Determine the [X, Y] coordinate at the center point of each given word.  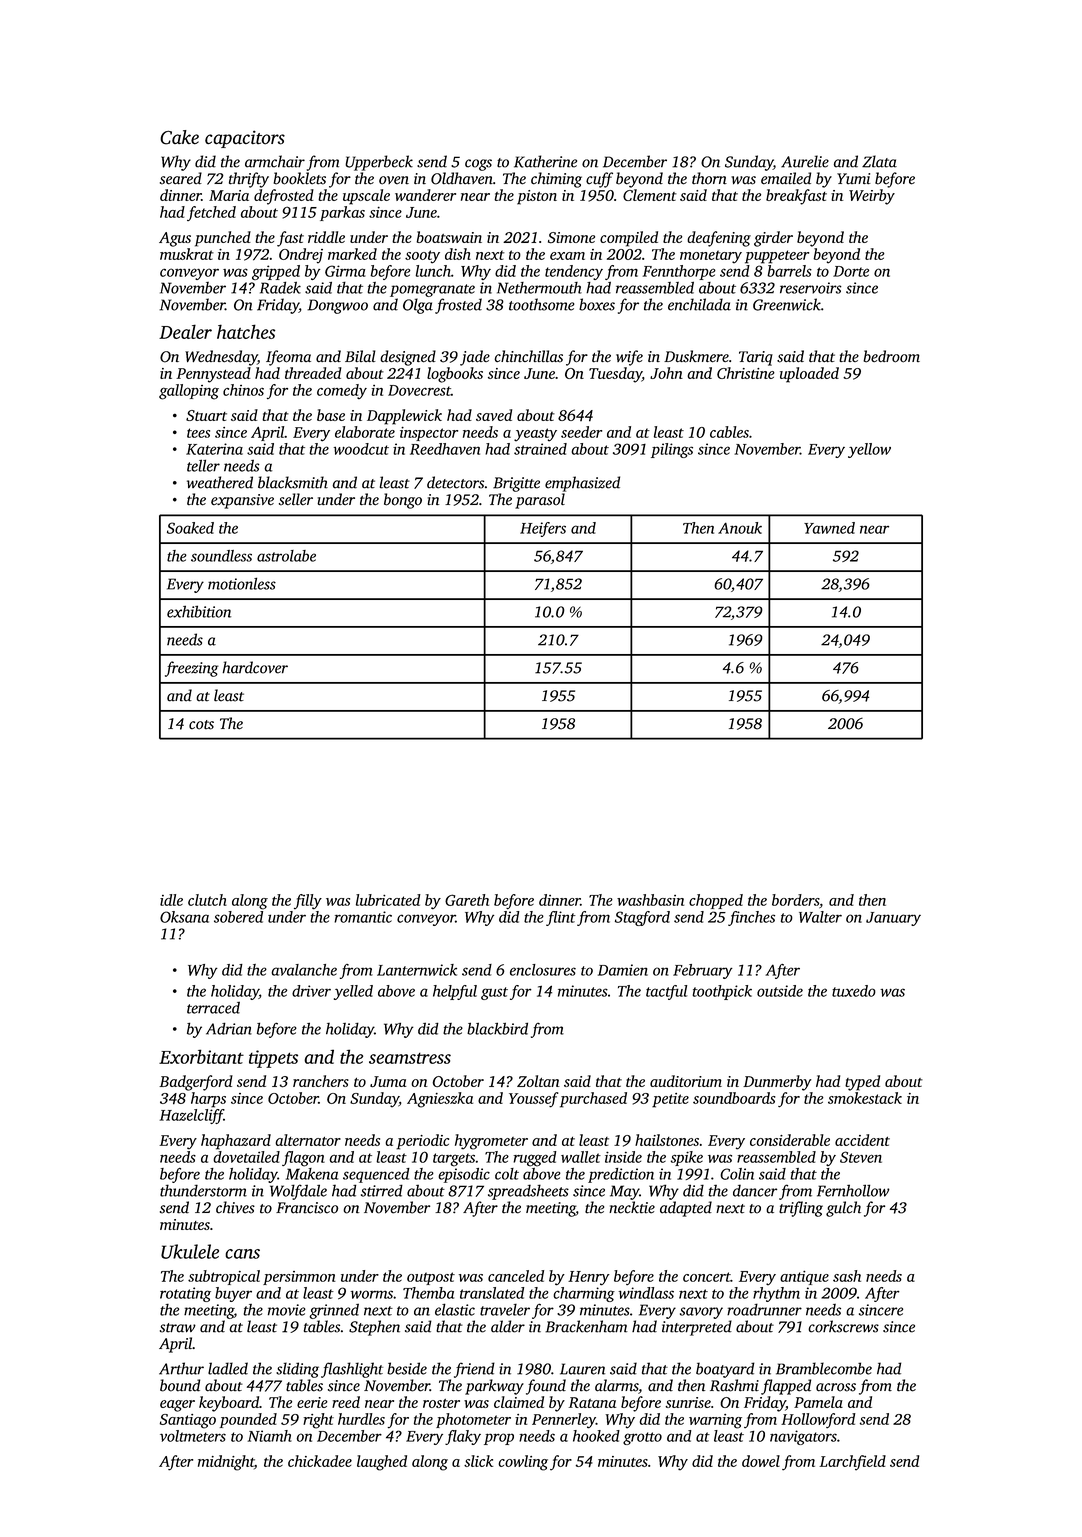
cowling [523, 1463]
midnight [226, 1463]
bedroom [891, 356]
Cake [179, 137]
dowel [761, 1461]
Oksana [184, 917]
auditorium [686, 1081]
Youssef [534, 1100]
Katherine [545, 161]
